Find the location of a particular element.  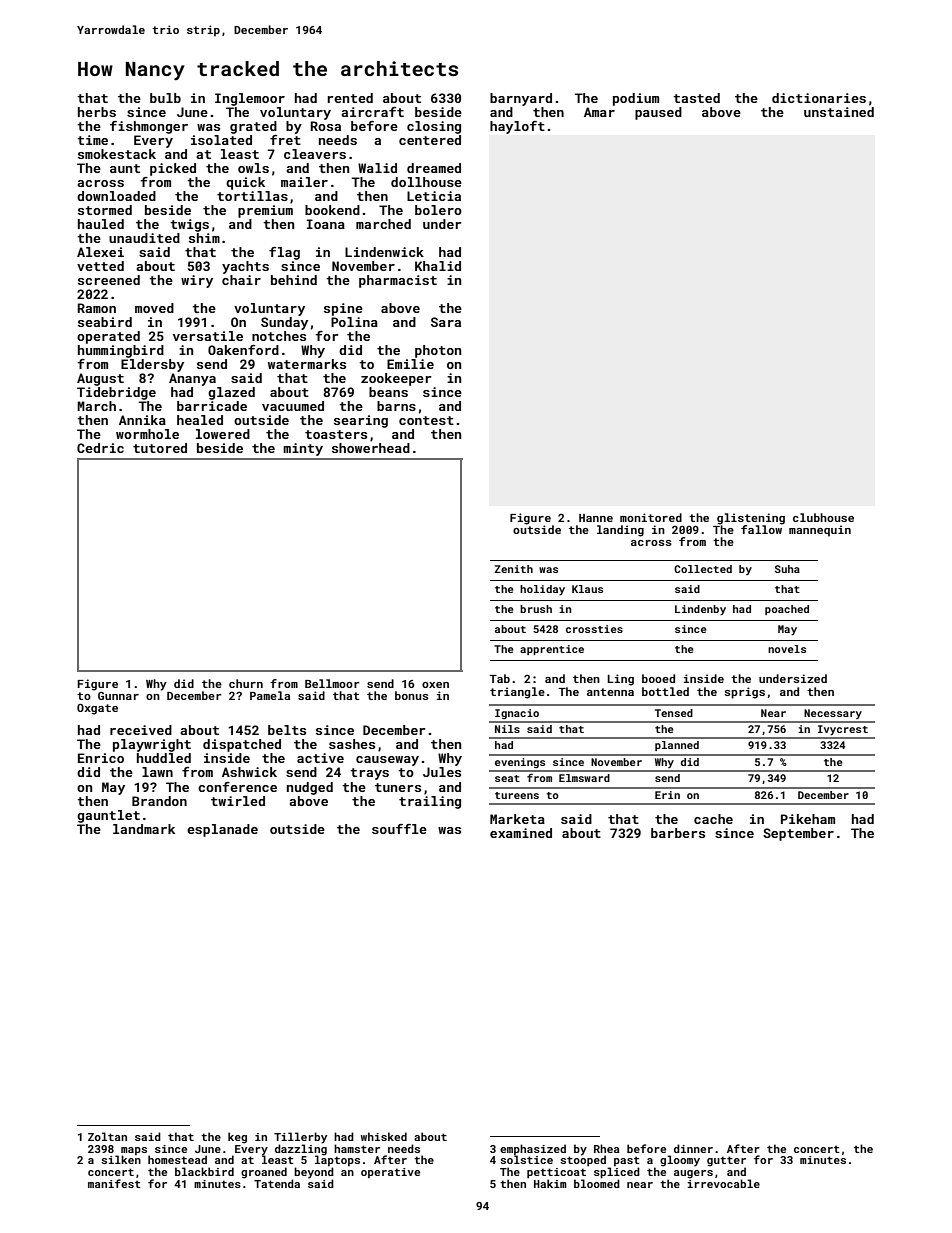

poached is located at coordinates (787, 610).
